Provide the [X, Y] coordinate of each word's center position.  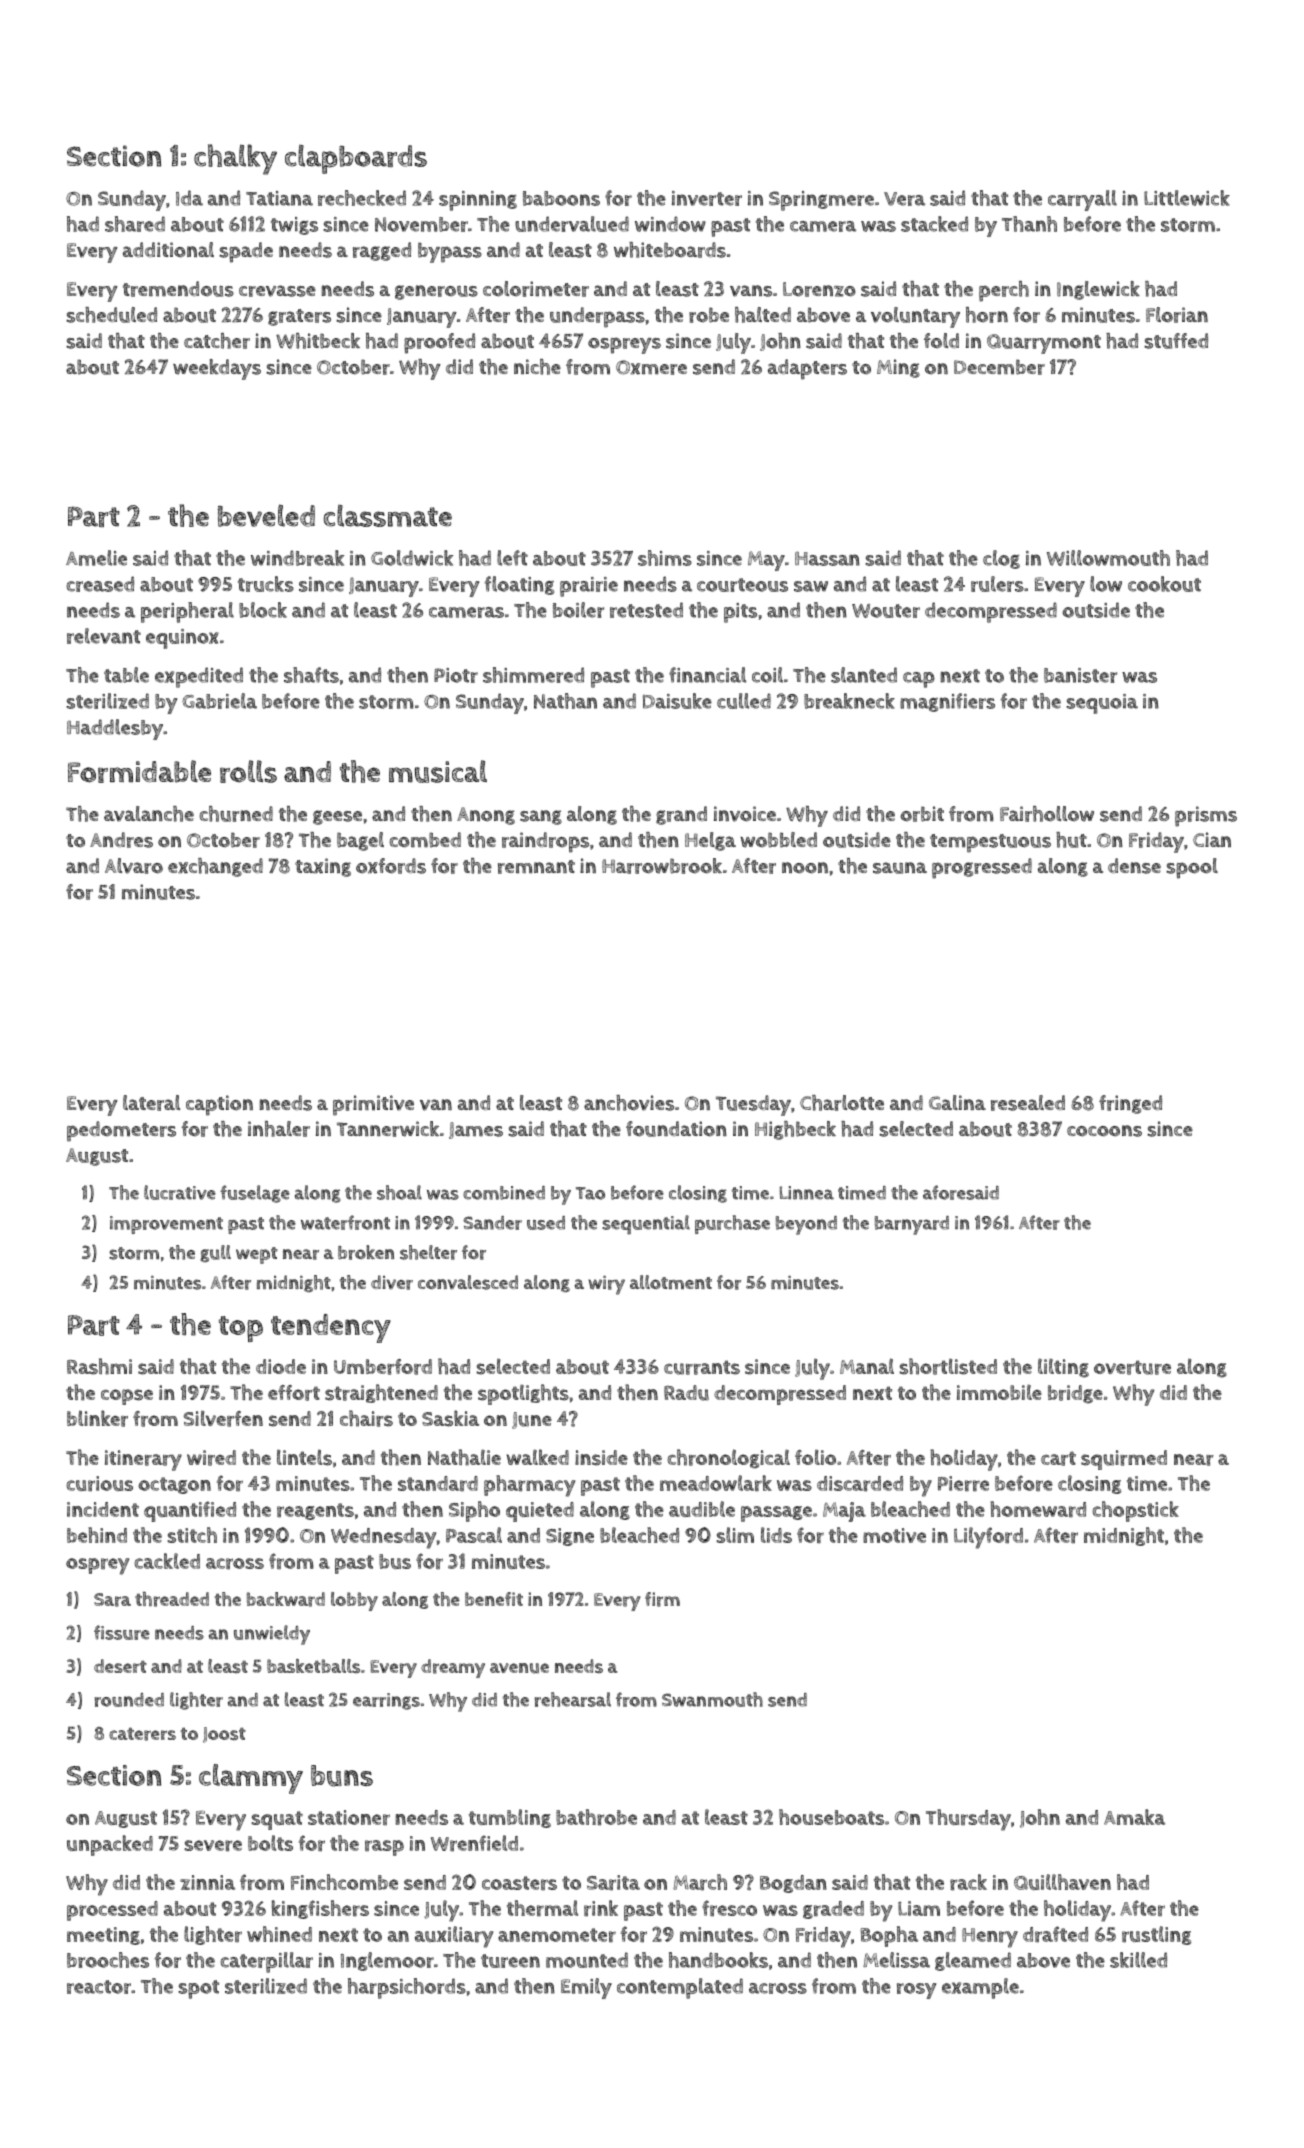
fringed [1130, 1104]
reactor [99, 1987]
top [241, 1329]
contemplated [680, 1988]
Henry [990, 1938]
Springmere [821, 201]
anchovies [629, 1103]
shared [135, 224]
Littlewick [1187, 198]
